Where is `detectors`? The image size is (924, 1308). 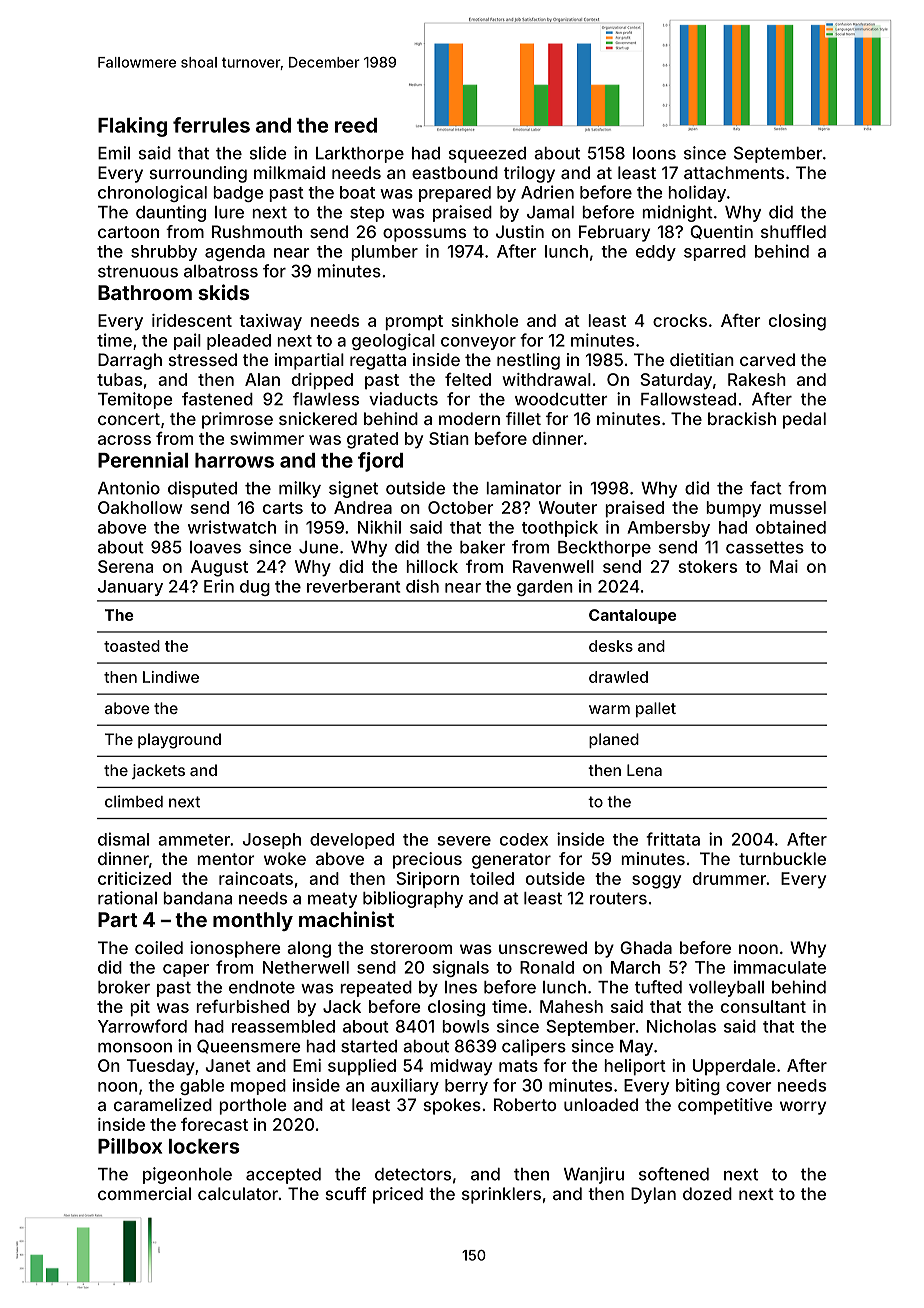
detectors is located at coordinates (413, 1174).
